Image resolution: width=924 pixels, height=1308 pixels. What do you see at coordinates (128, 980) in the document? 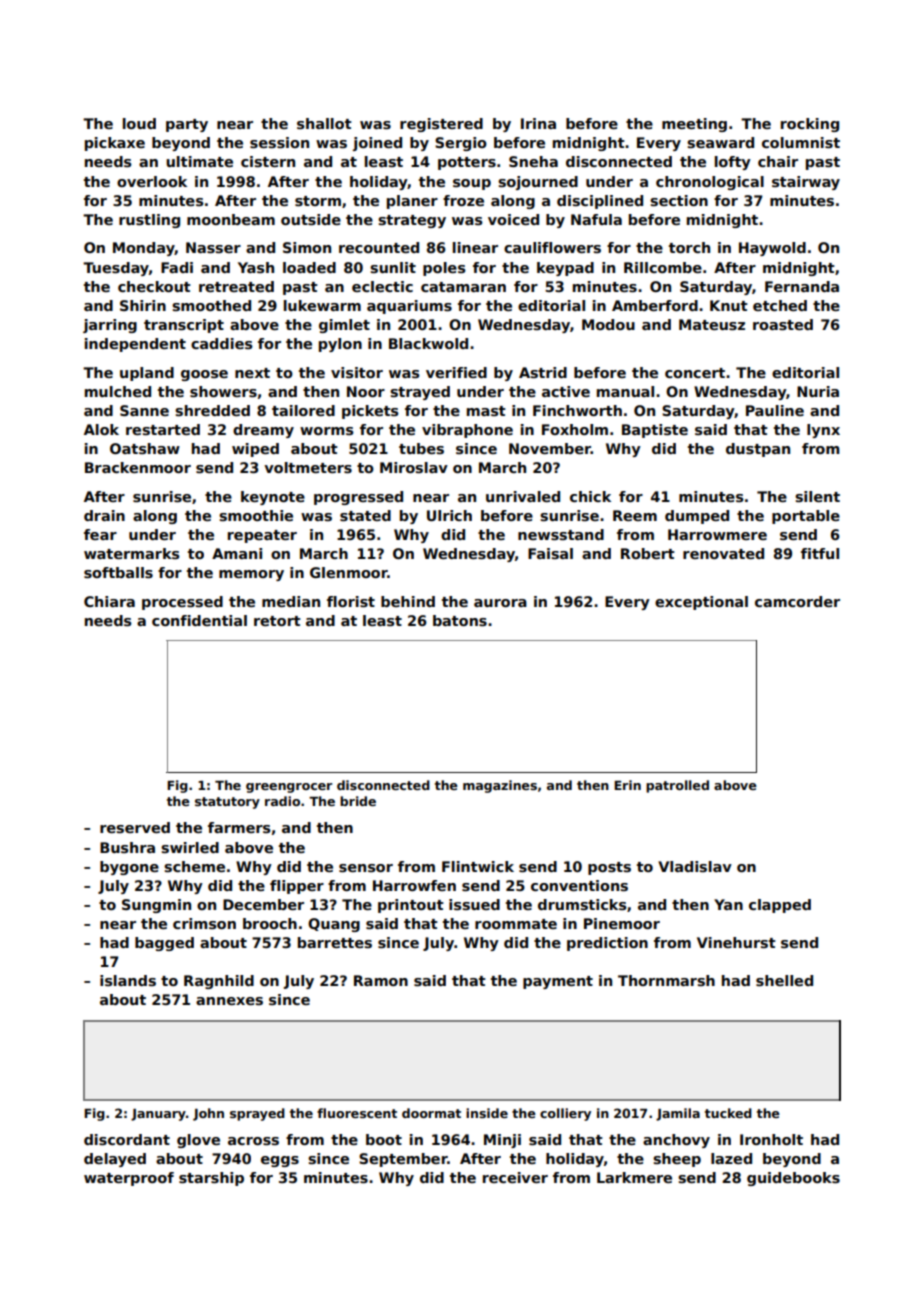
I see `islands` at bounding box center [128, 980].
